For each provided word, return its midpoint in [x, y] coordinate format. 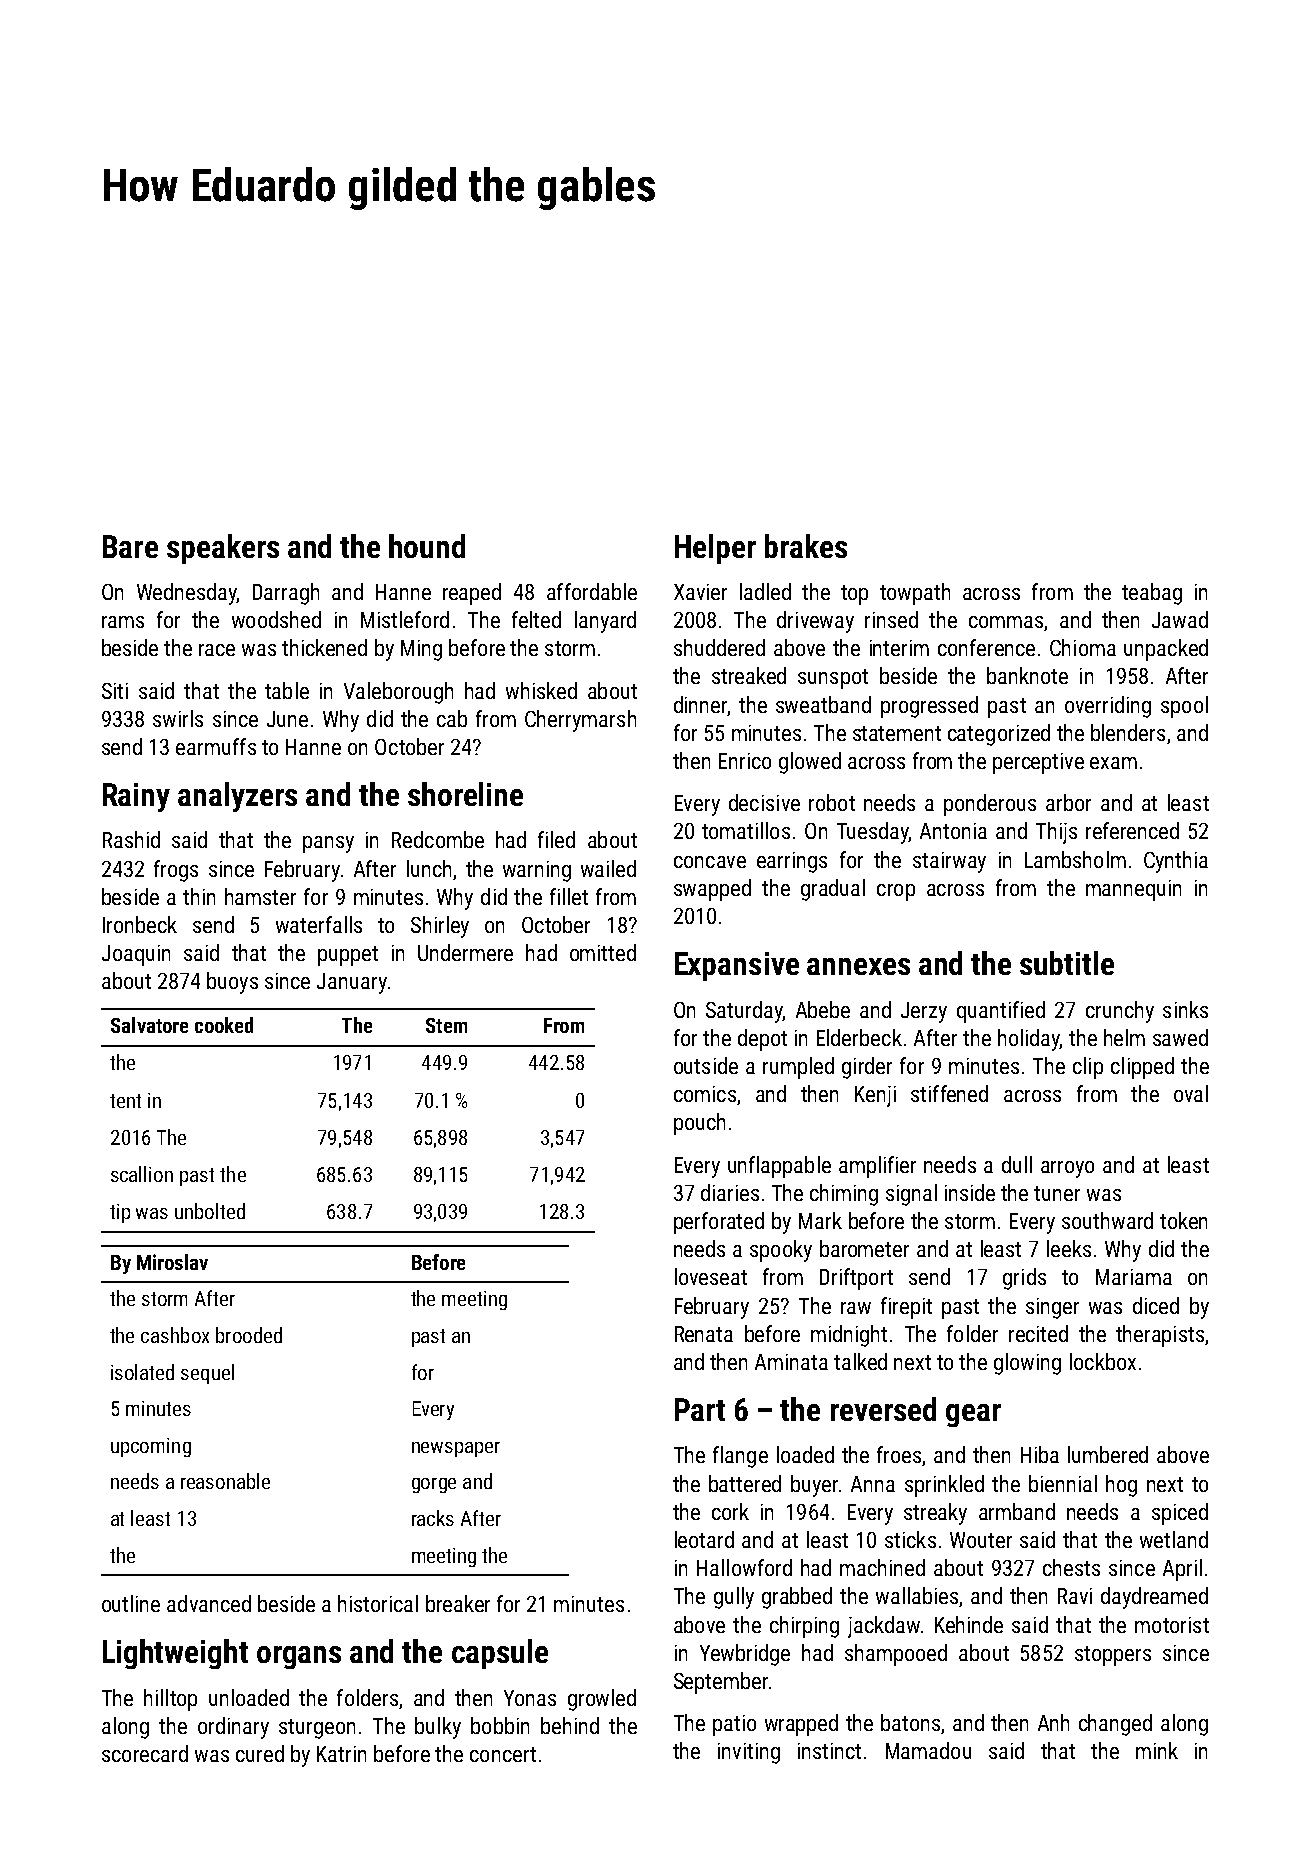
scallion [142, 1174]
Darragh [286, 594]
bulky [438, 1728]
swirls [178, 718]
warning [537, 871]
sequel [207, 1374]
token [1183, 1220]
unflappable [779, 1167]
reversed [883, 1409]
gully [734, 1598]
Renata [704, 1334]
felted [536, 619]
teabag [1152, 594]
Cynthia [1176, 862]
